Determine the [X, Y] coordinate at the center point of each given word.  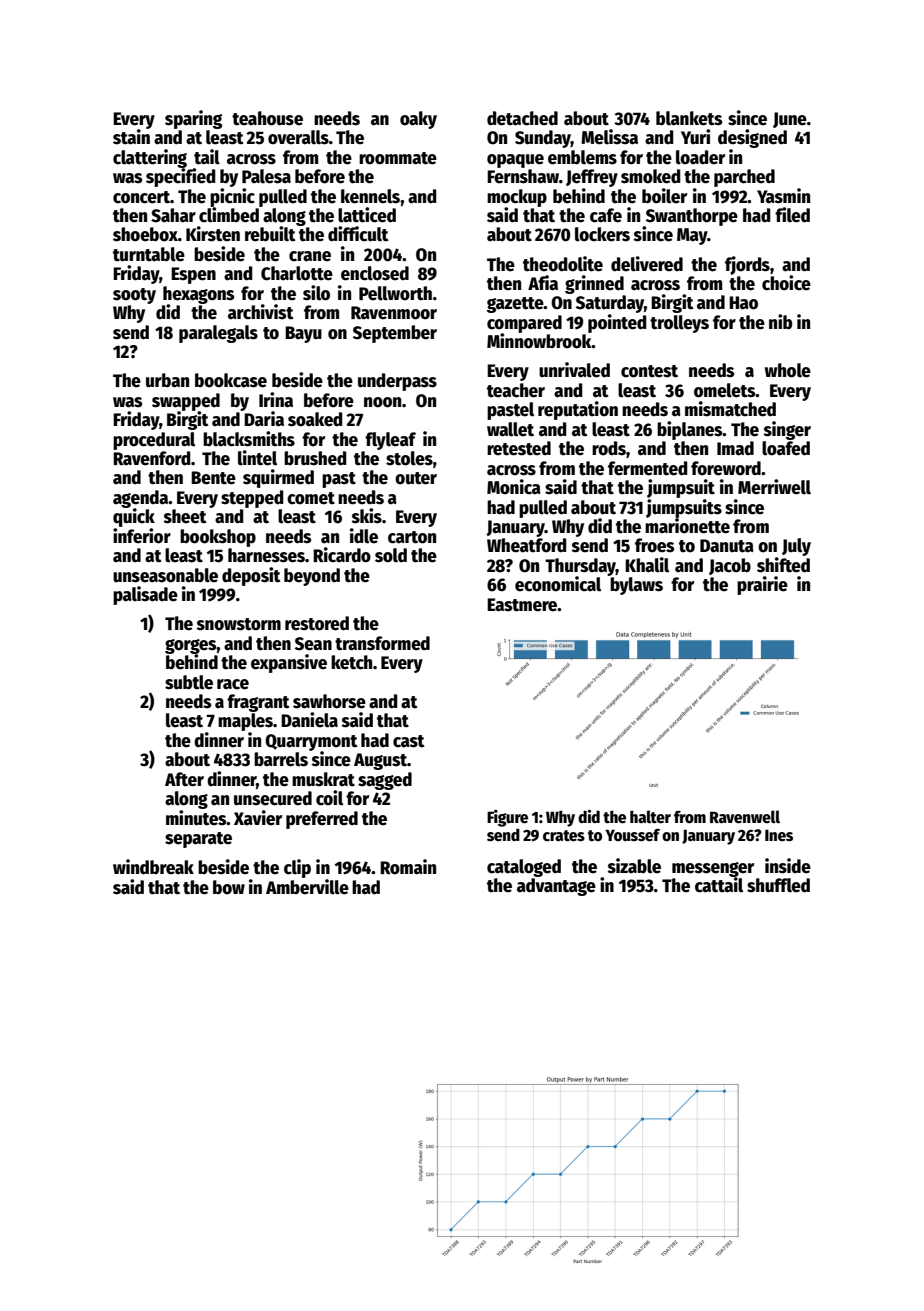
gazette [515, 305]
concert [141, 197]
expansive [289, 663]
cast [409, 741]
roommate [398, 158]
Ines [779, 835]
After [184, 779]
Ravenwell [745, 817]
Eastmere [522, 605]
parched [744, 178]
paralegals [218, 334]
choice [786, 283]
